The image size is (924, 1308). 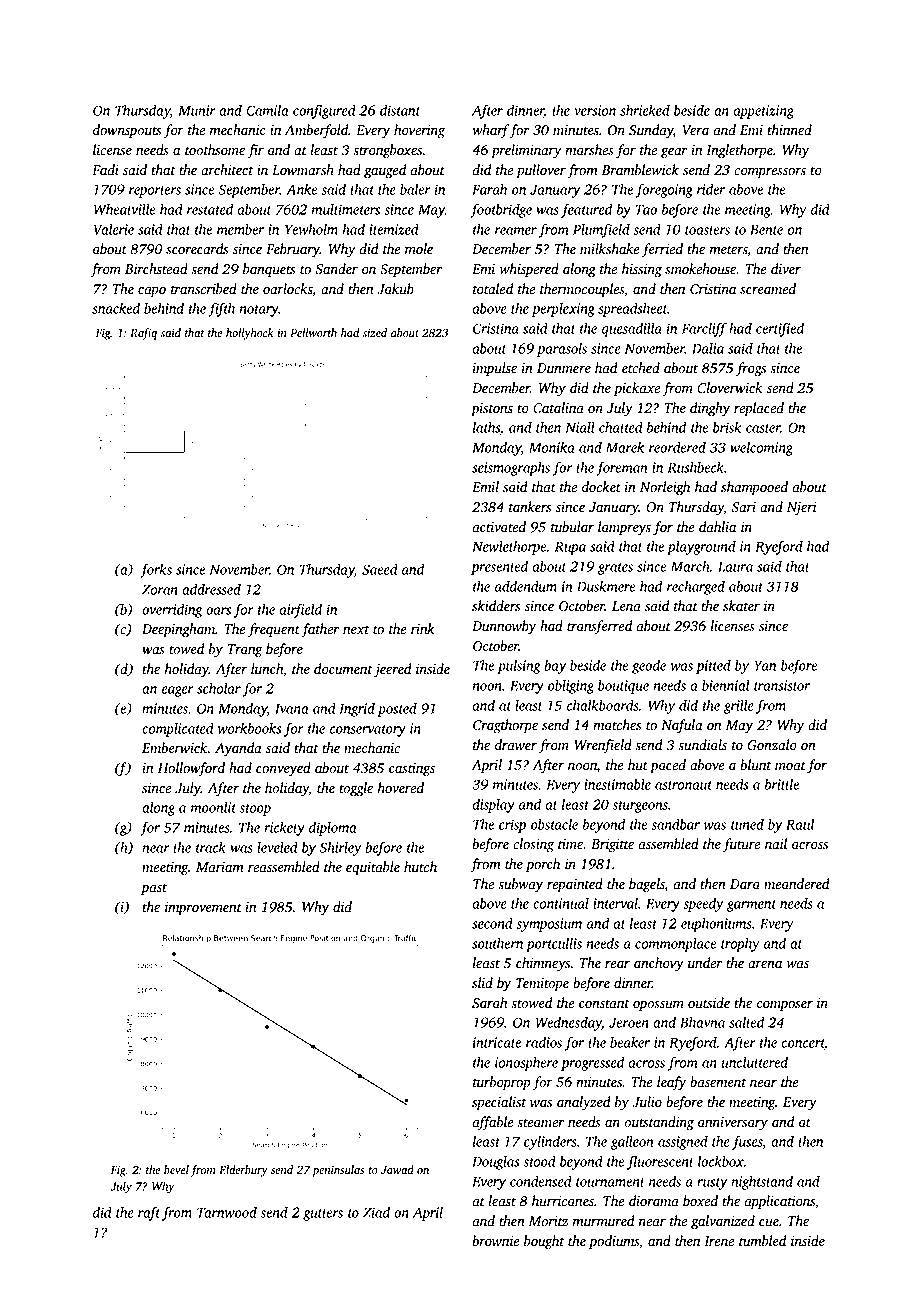 What do you see at coordinates (582, 290) in the screenshot?
I see `thermocouples` at bounding box center [582, 290].
